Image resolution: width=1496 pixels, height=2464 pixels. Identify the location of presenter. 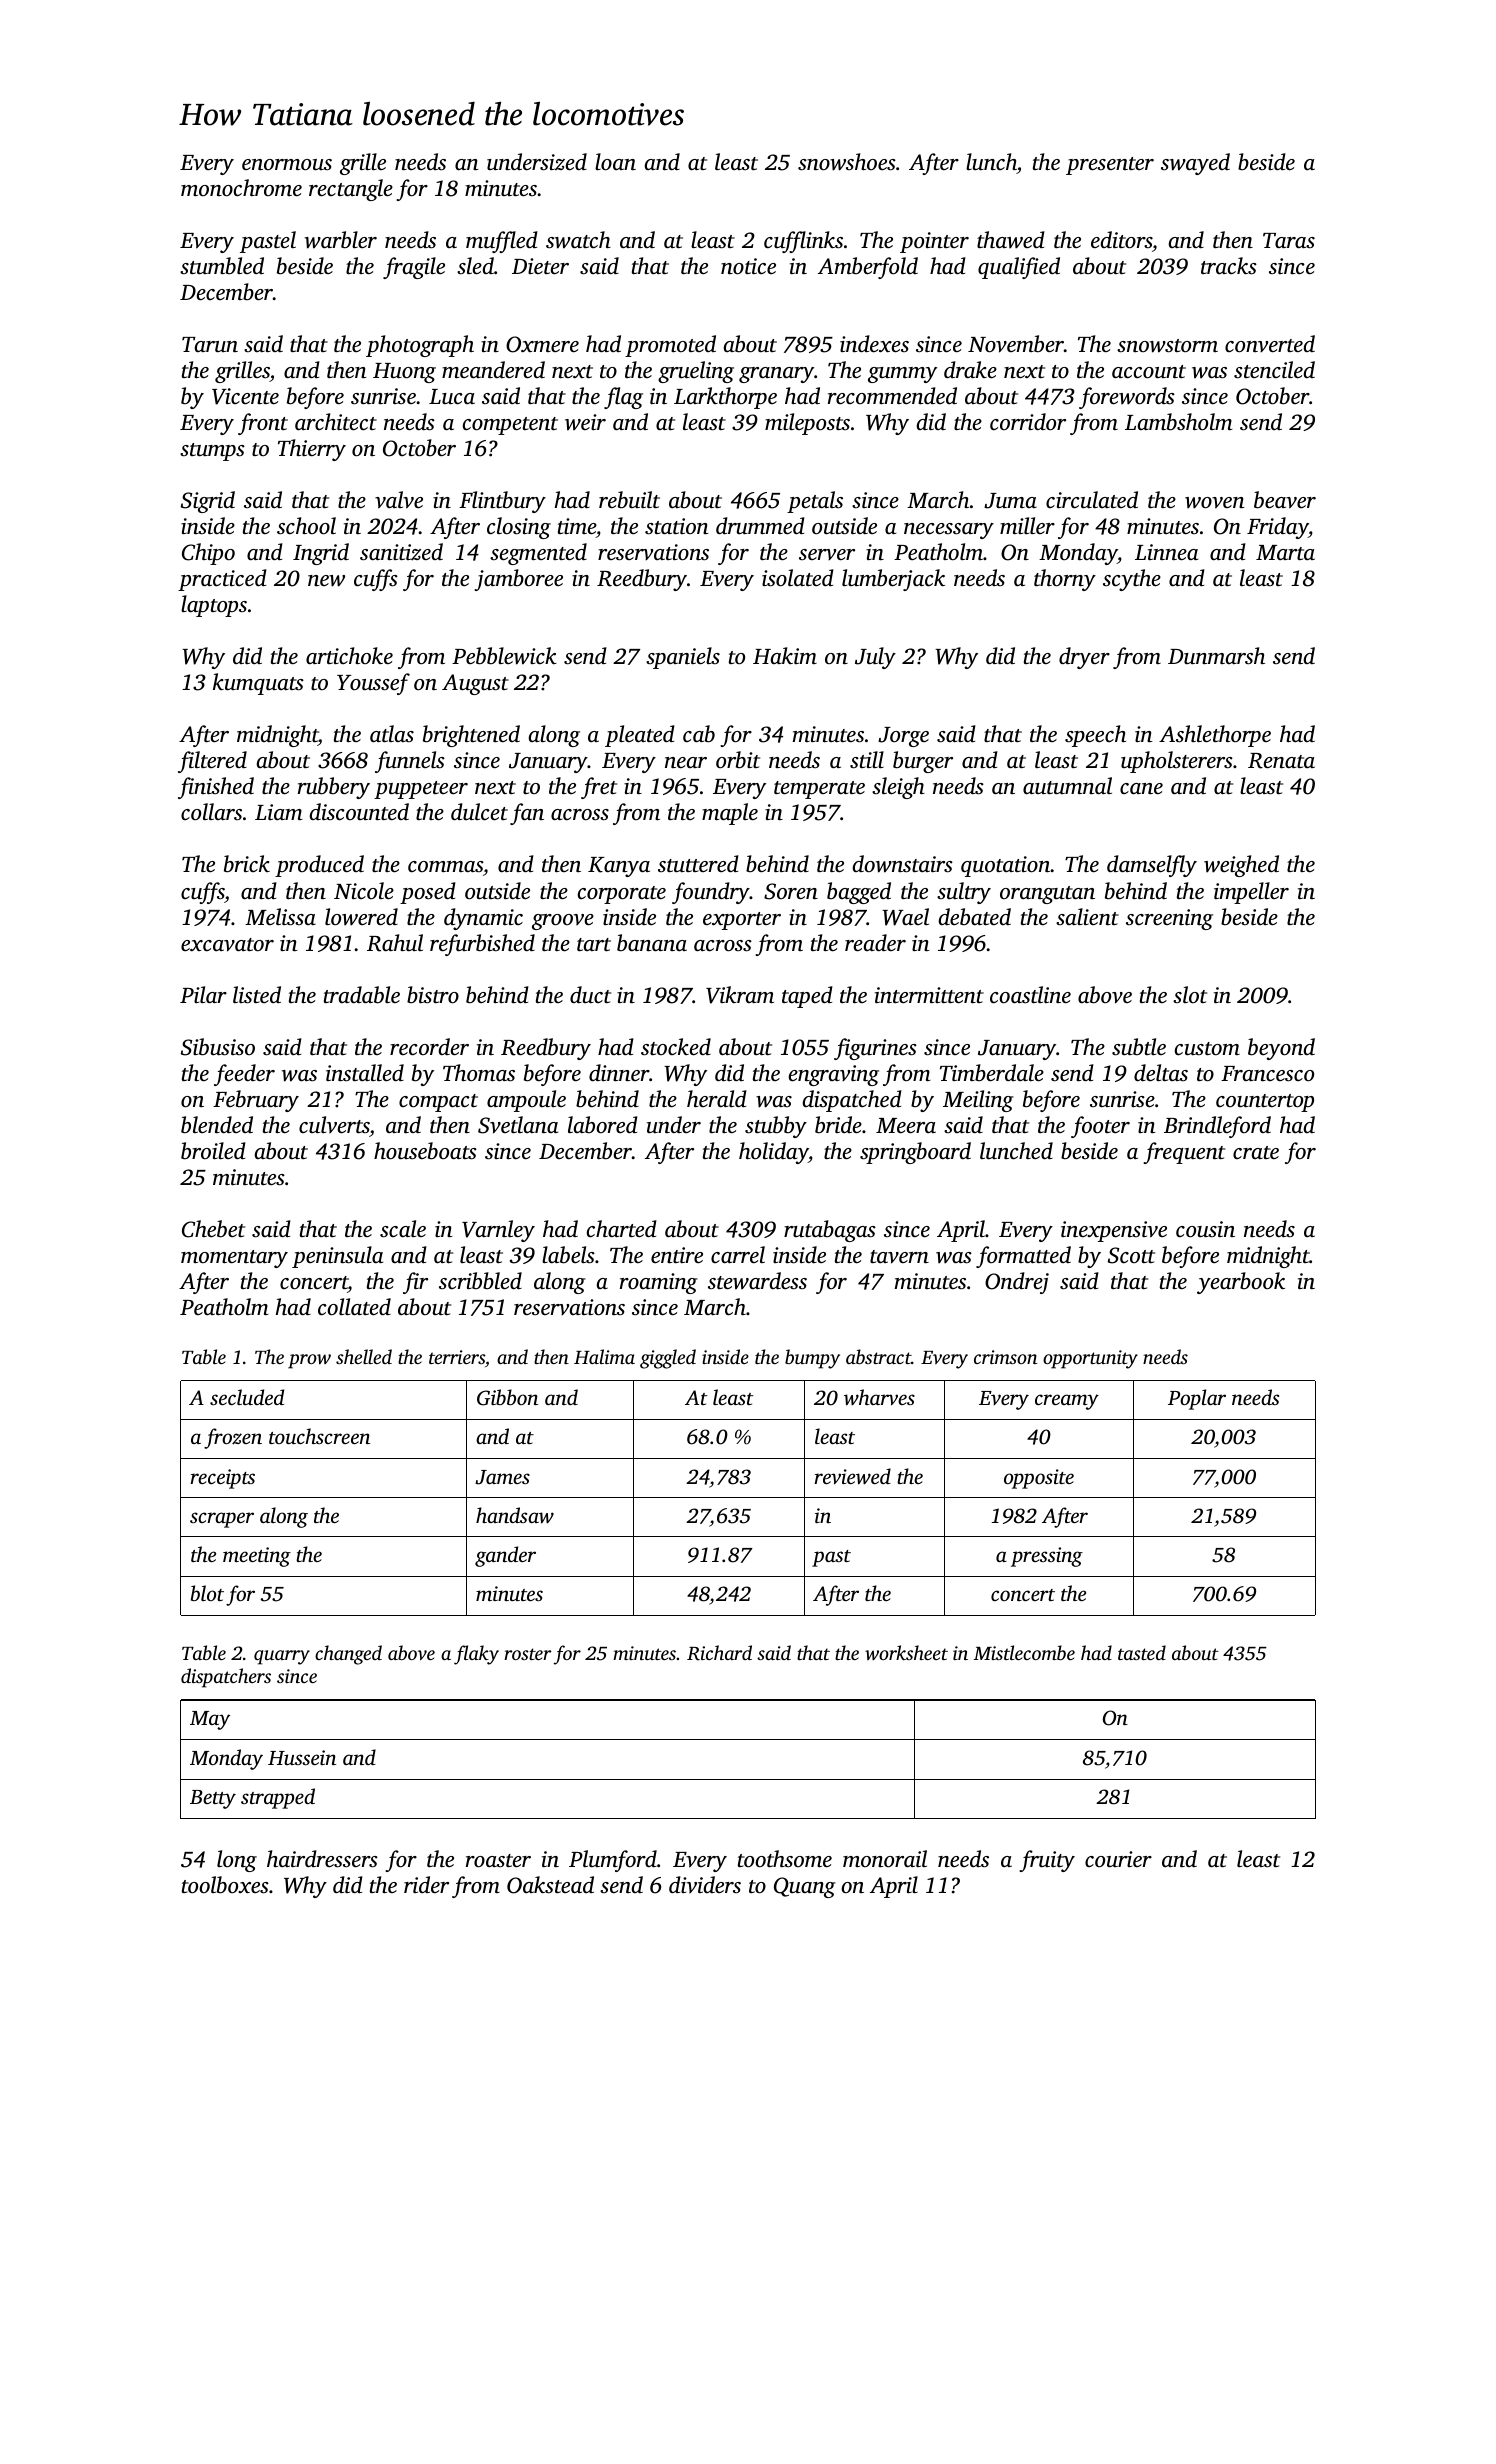
(1110, 166).
